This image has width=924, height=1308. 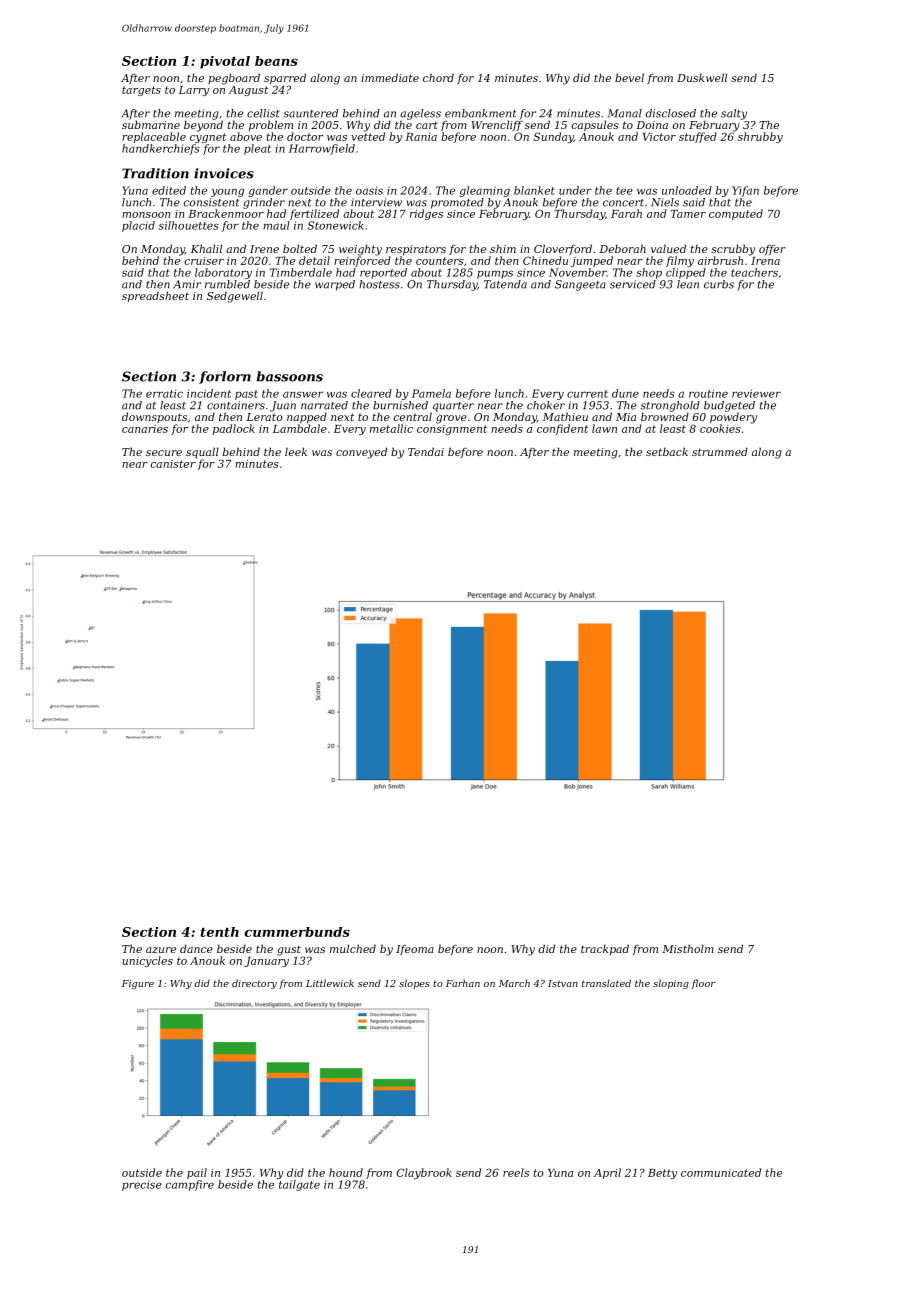 I want to click on precise, so click(x=142, y=1185).
